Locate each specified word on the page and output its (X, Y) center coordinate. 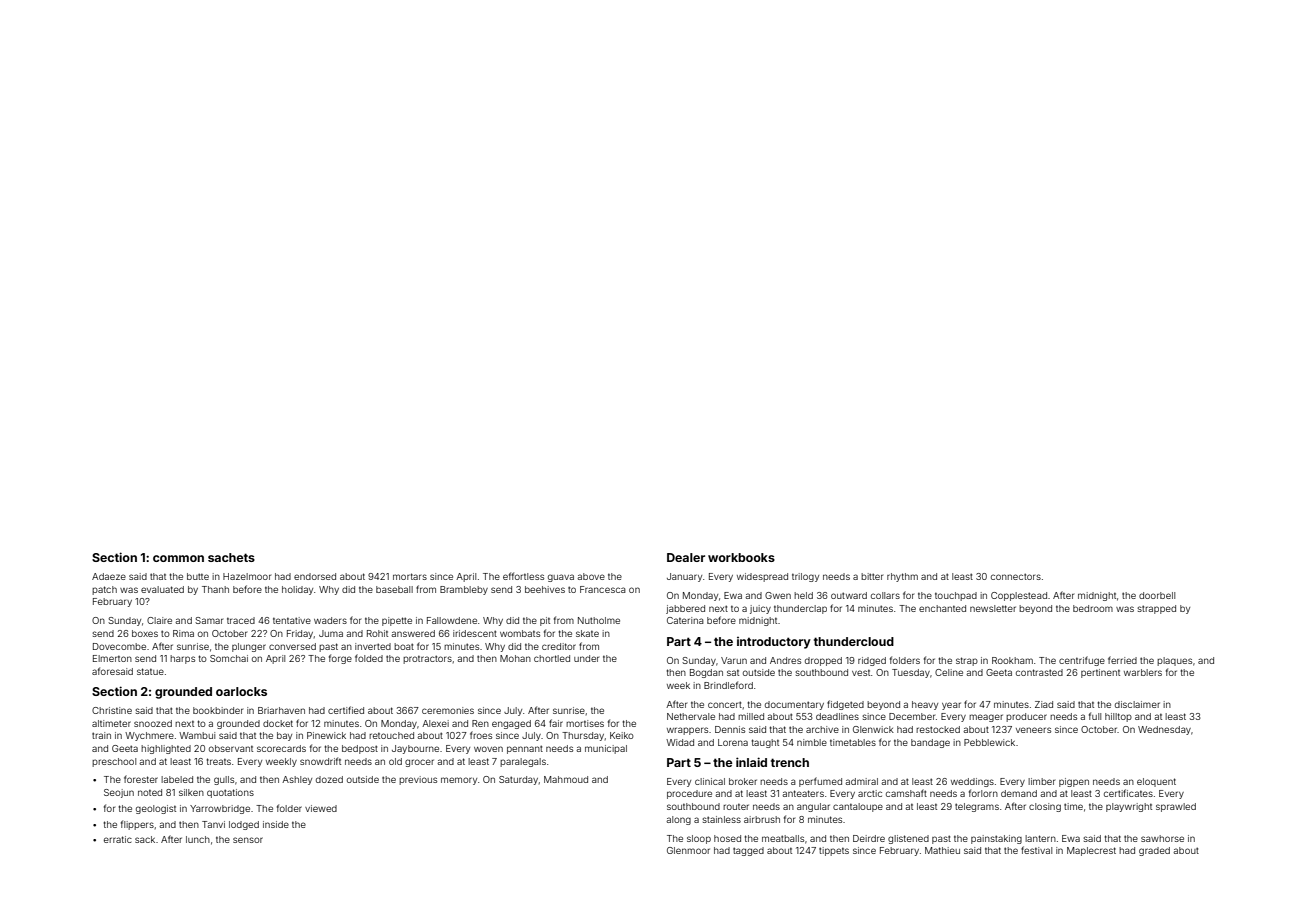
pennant (525, 749)
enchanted (942, 608)
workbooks (741, 557)
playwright (1129, 807)
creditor (559, 646)
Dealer (686, 557)
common (178, 558)
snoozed (153, 723)
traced (241, 620)
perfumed (820, 782)
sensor (248, 840)
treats (218, 761)
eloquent (1156, 782)
